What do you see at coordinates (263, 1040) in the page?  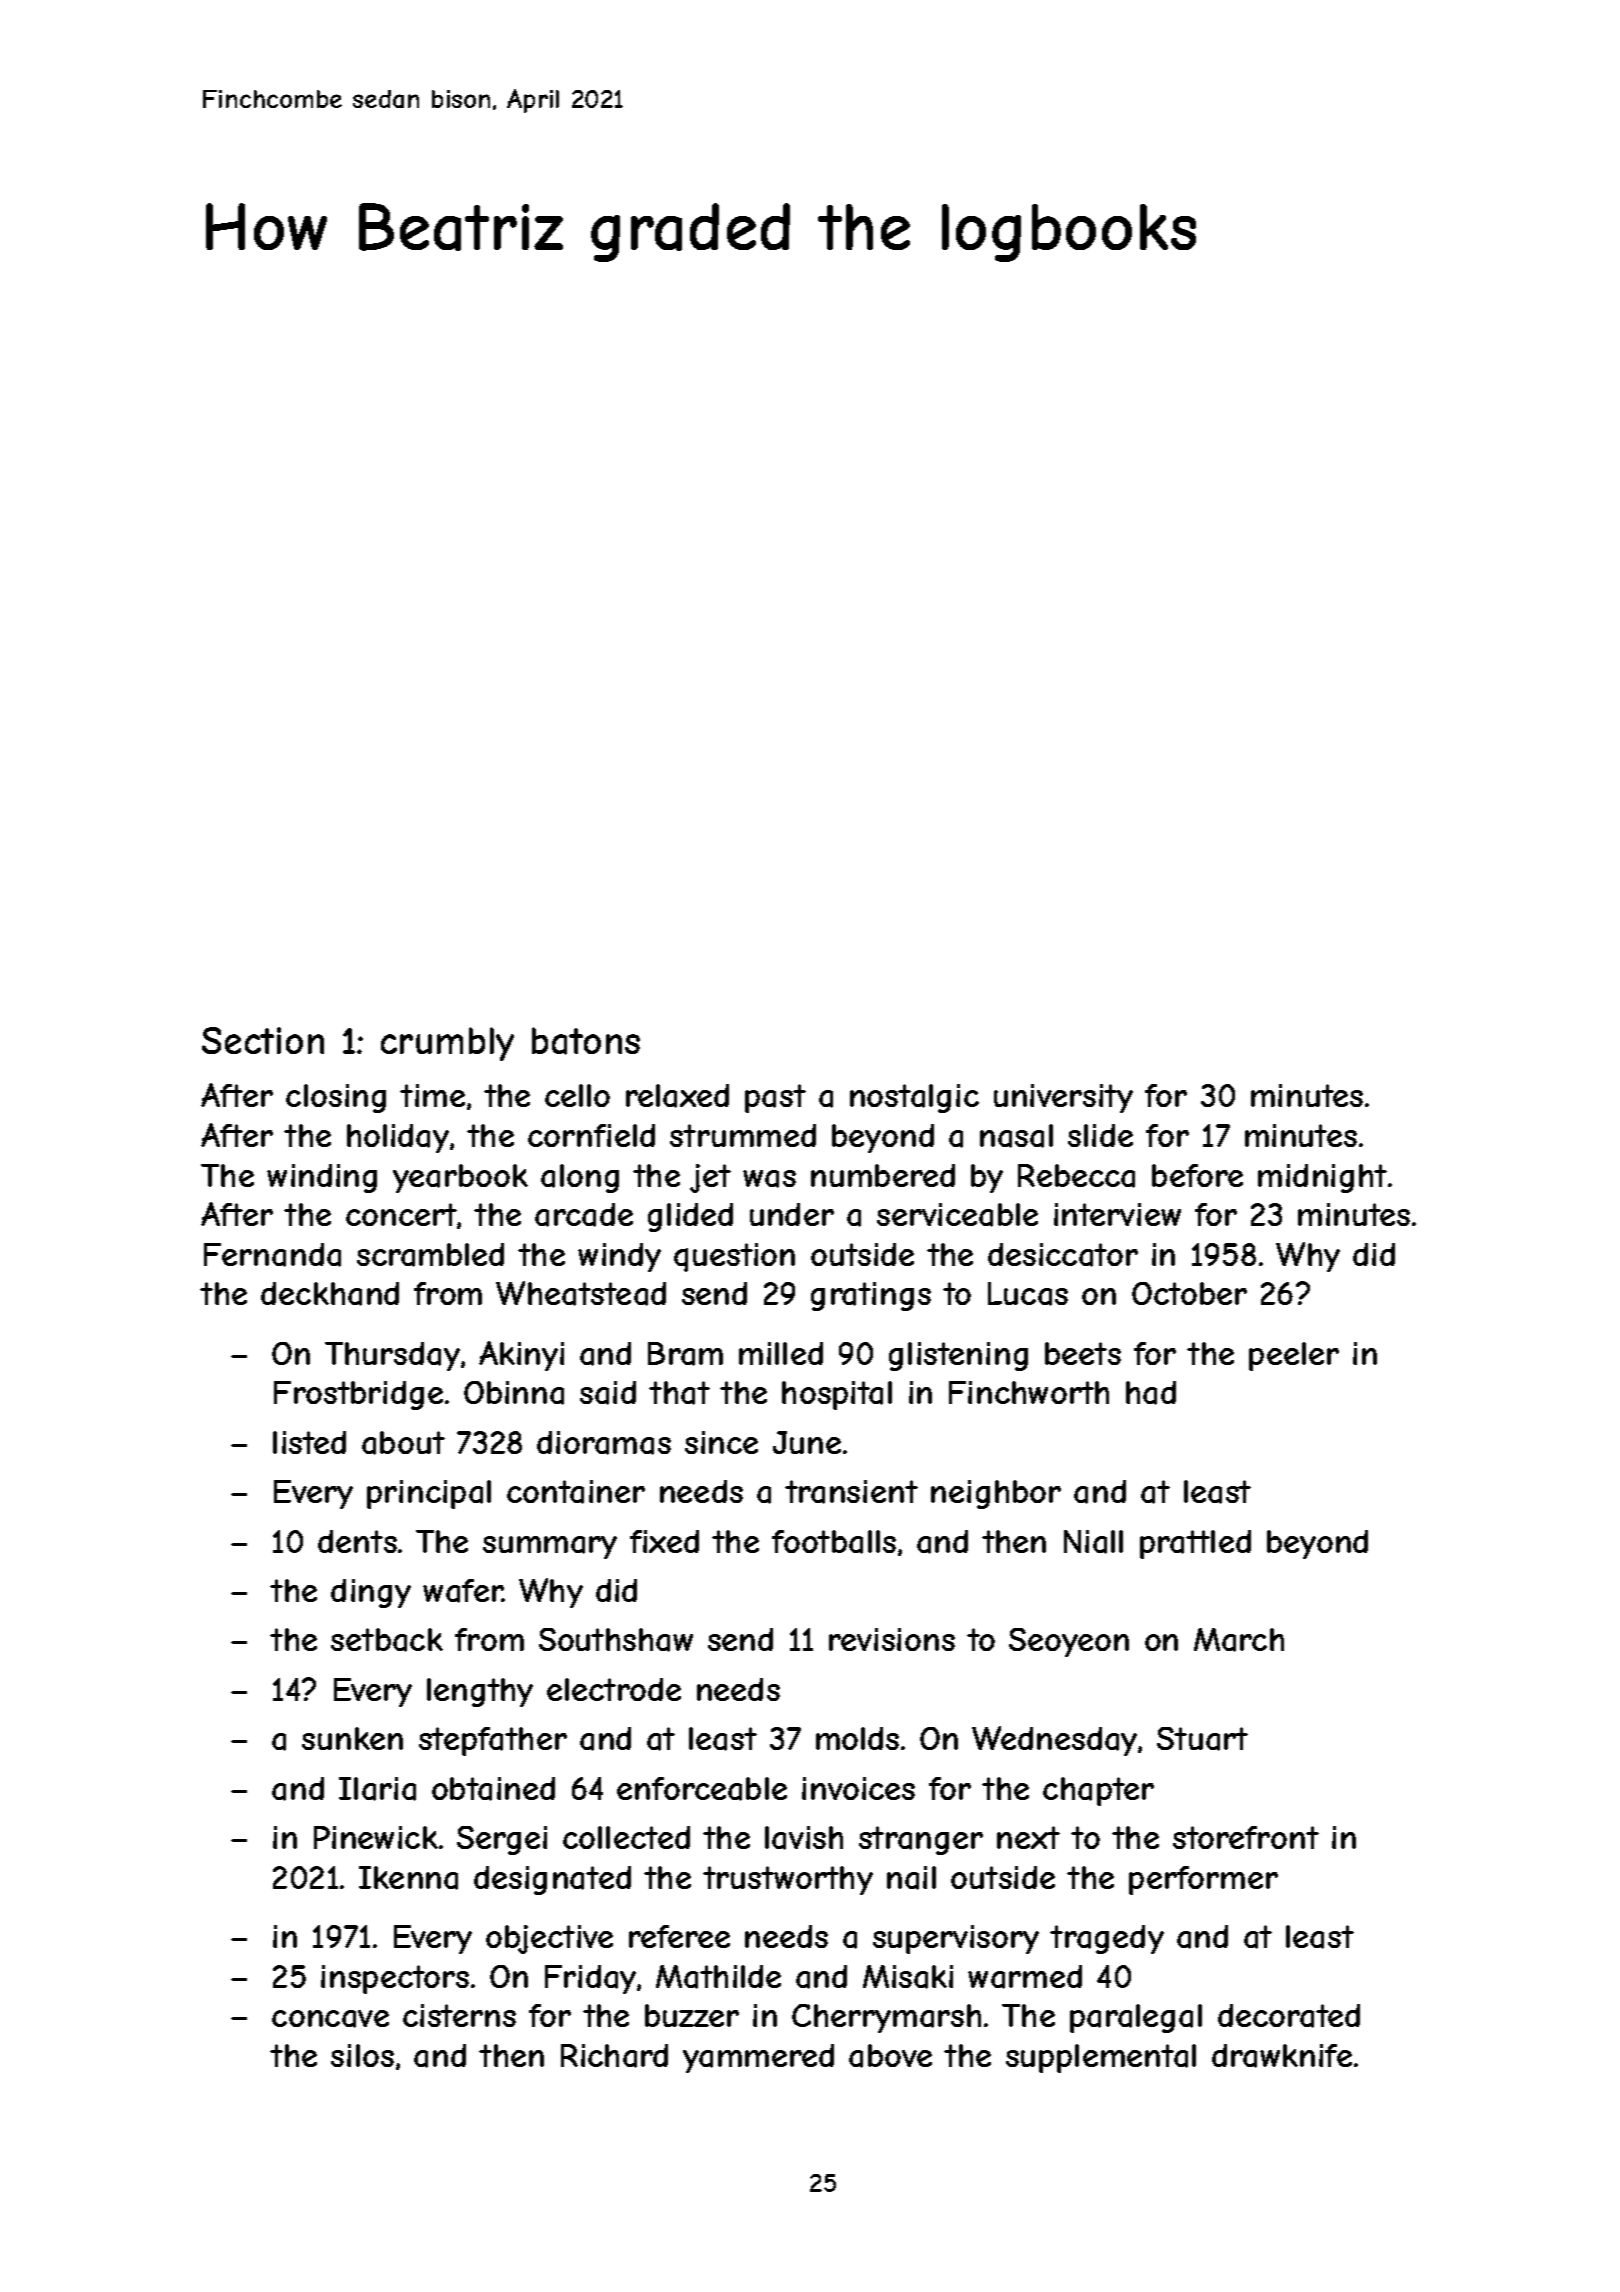 I see `Section` at bounding box center [263, 1040].
